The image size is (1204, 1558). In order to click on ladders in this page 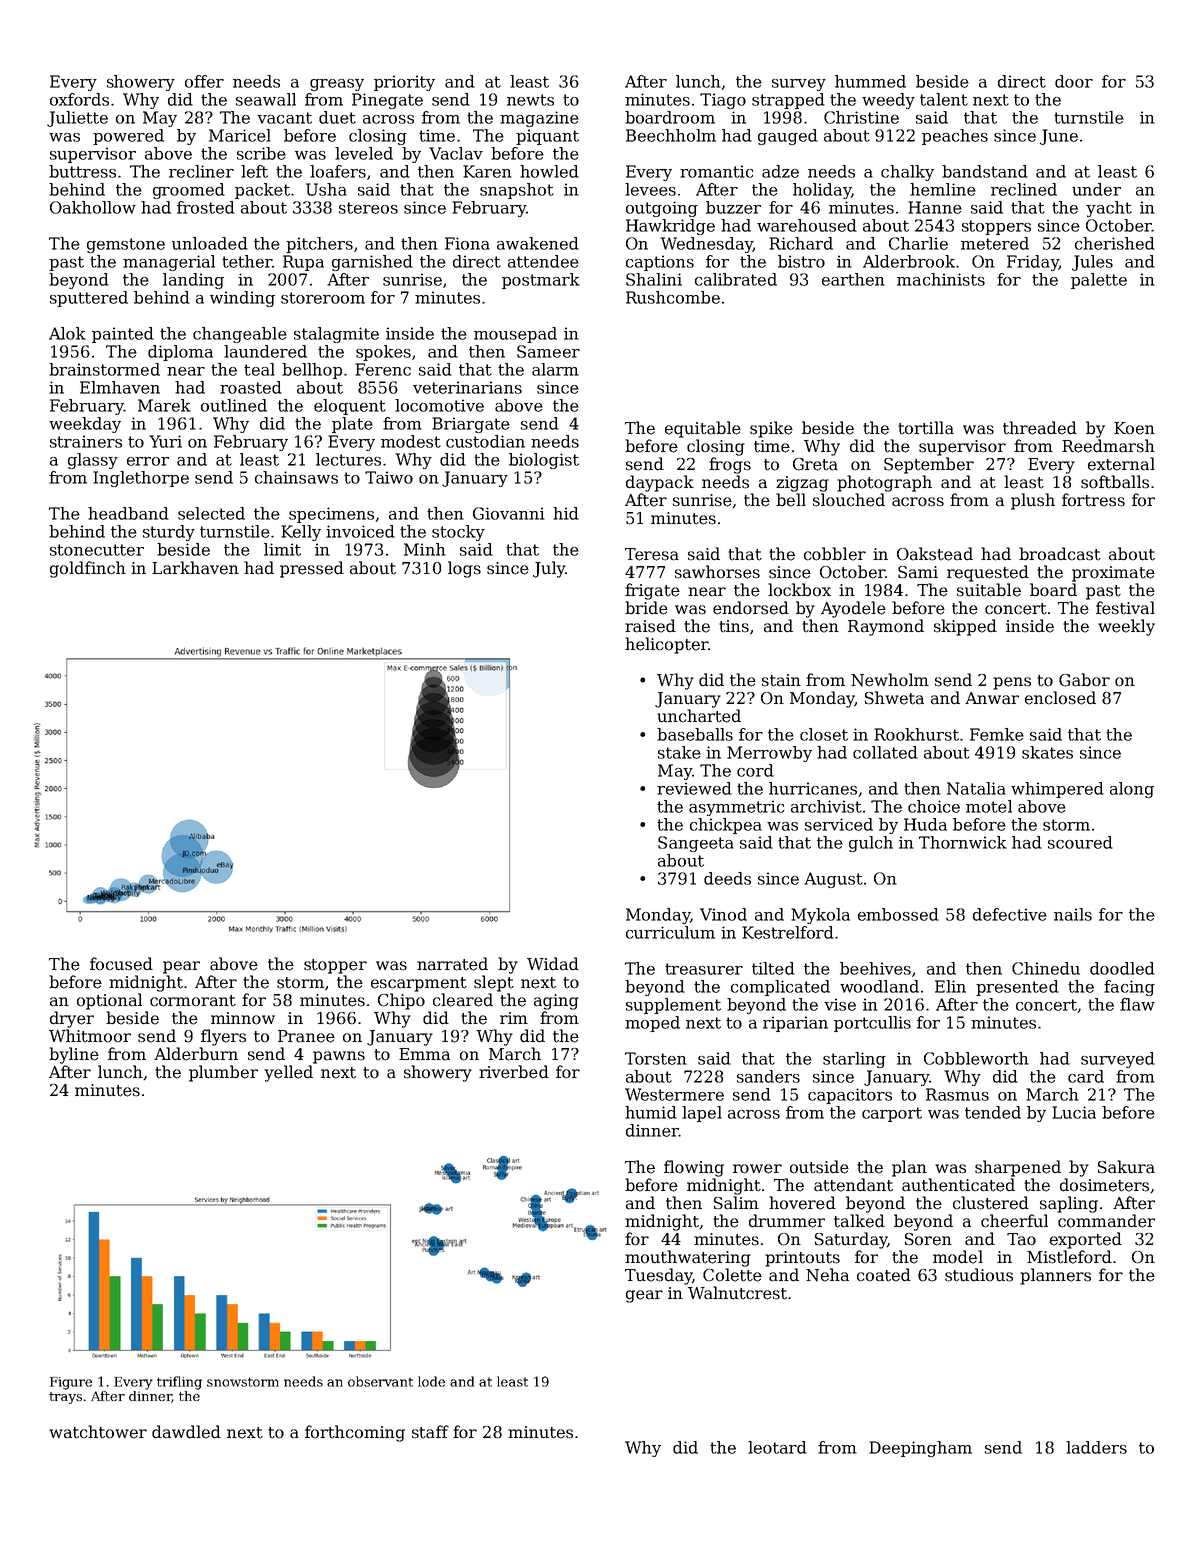, I will do `click(1096, 1447)`.
